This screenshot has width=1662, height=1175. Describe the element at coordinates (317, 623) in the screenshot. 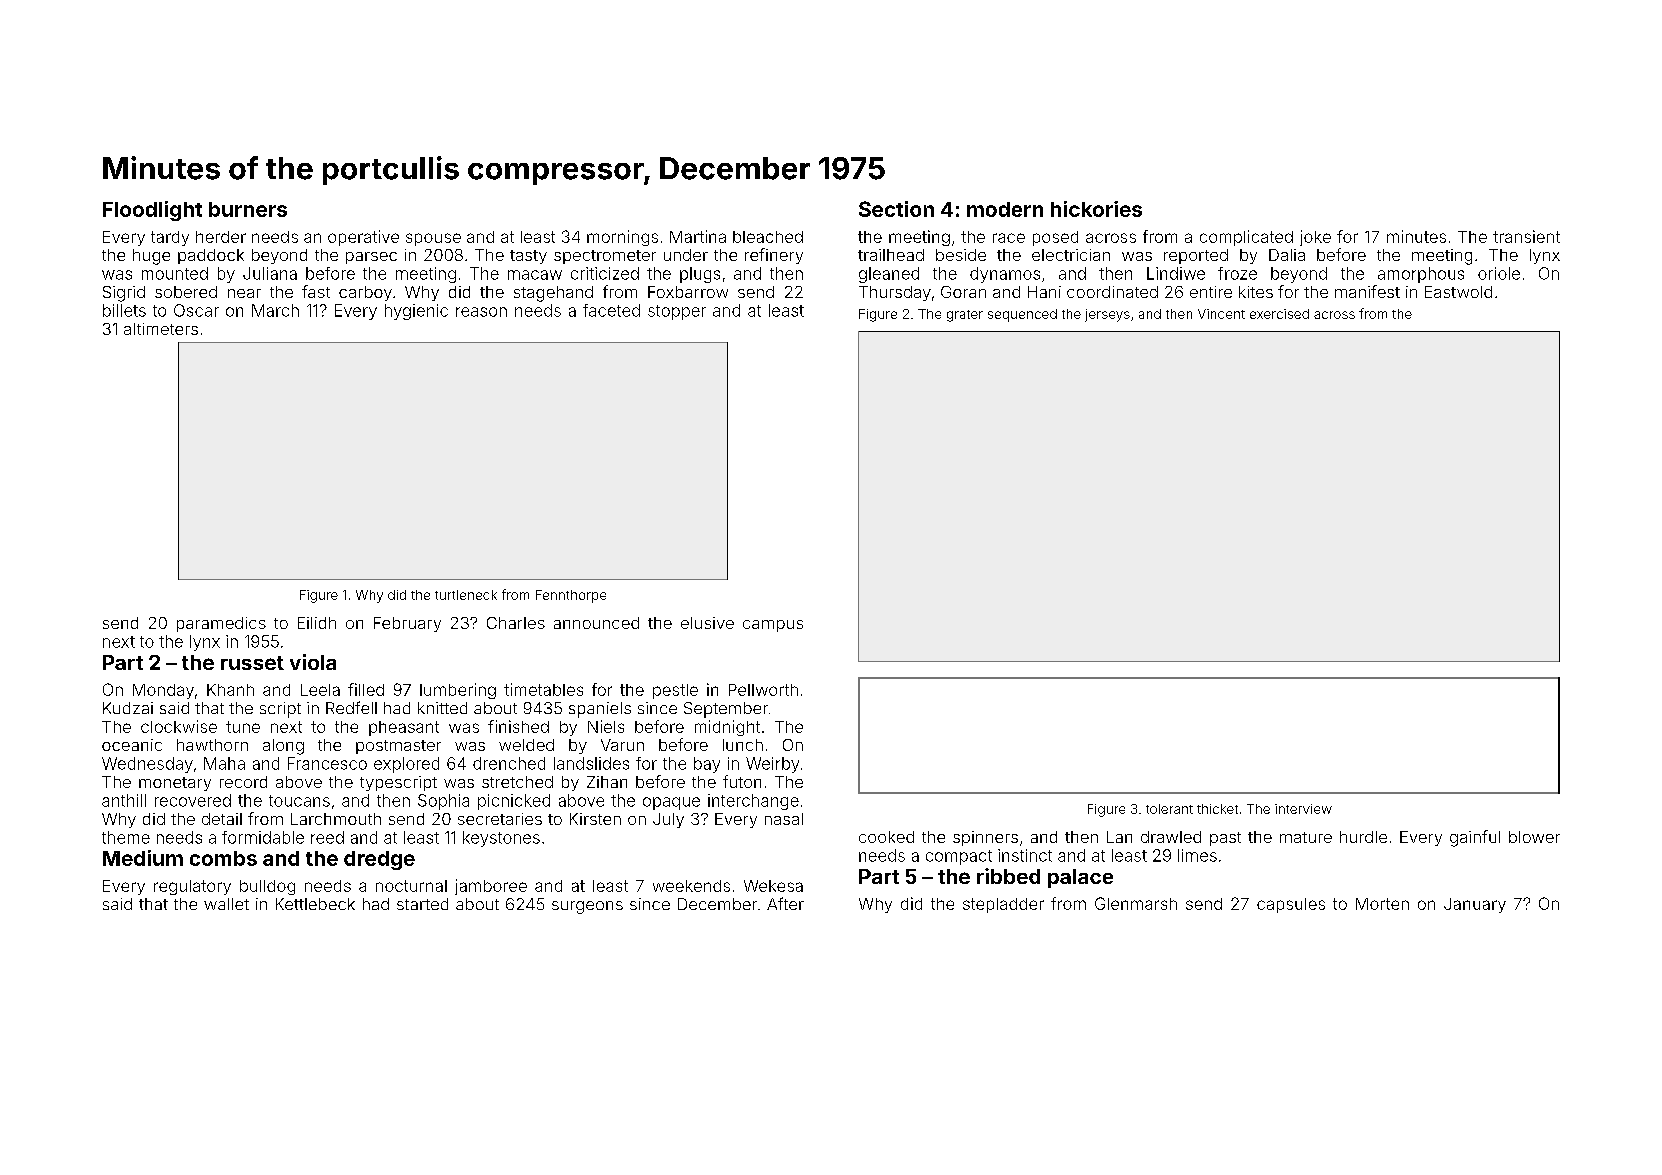

I see `Eilidh` at that location.
